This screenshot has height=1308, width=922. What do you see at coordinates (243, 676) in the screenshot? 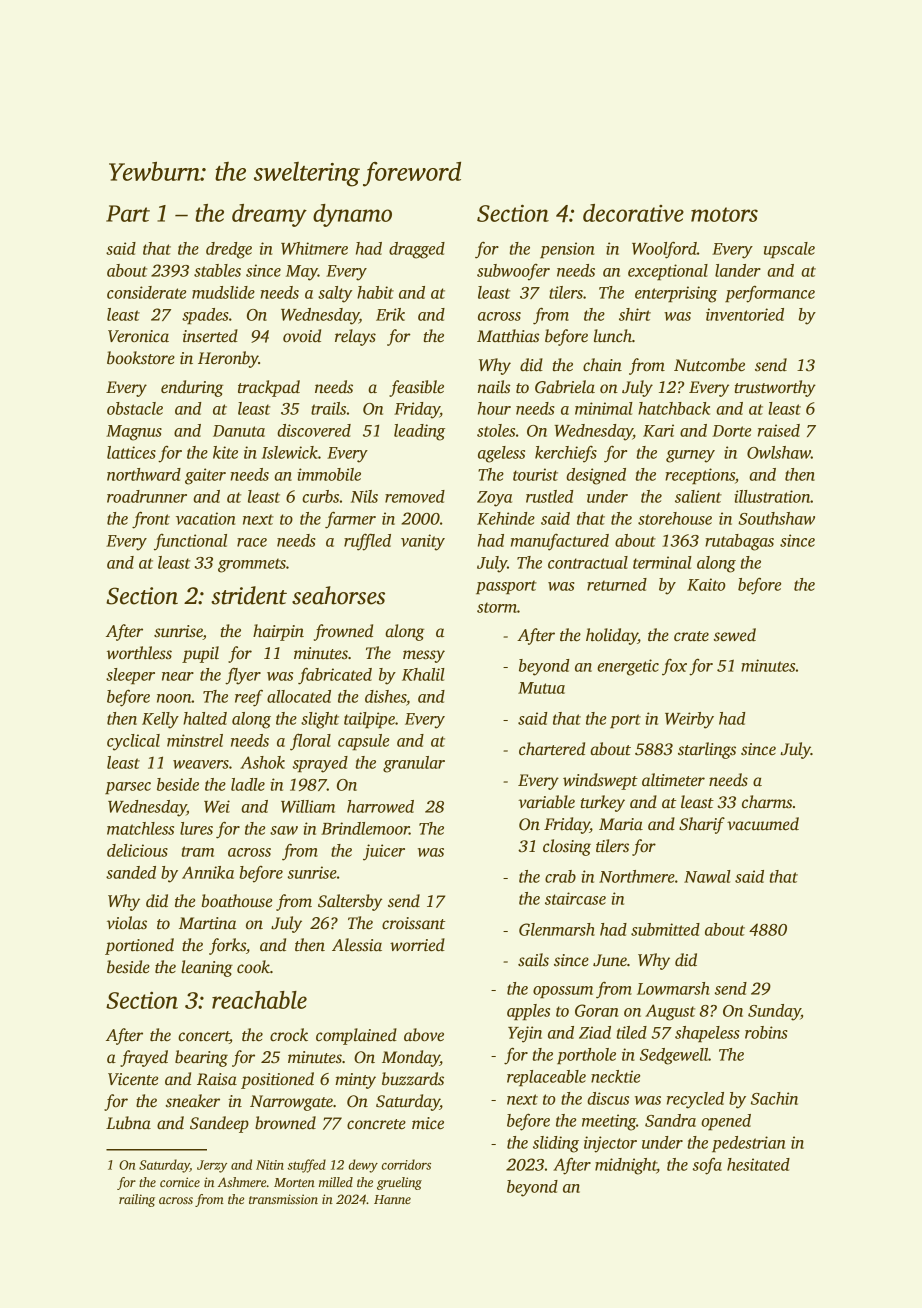
I see `flyer` at bounding box center [243, 676].
